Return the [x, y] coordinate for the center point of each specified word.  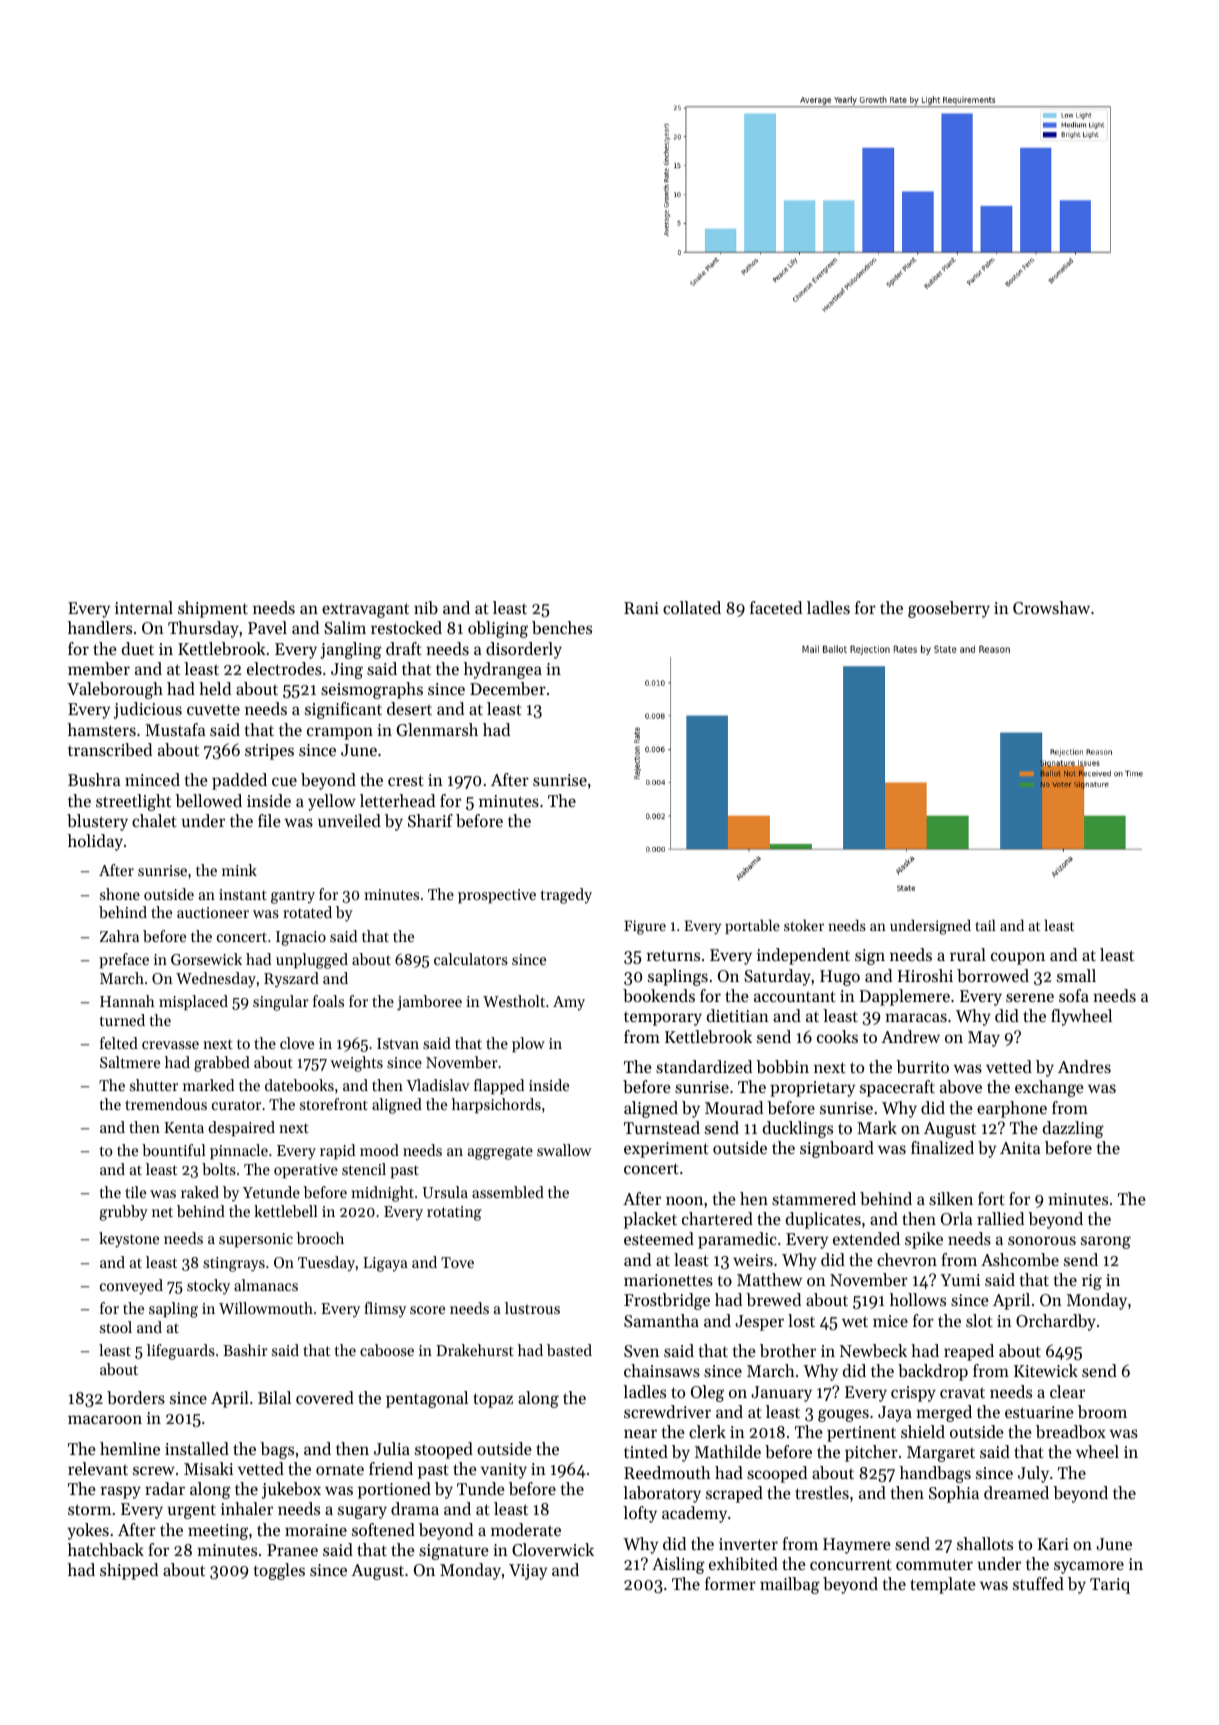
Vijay [528, 1572]
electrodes [284, 668]
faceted [776, 607]
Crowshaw [1051, 607]
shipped [129, 1571]
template [943, 1585]
